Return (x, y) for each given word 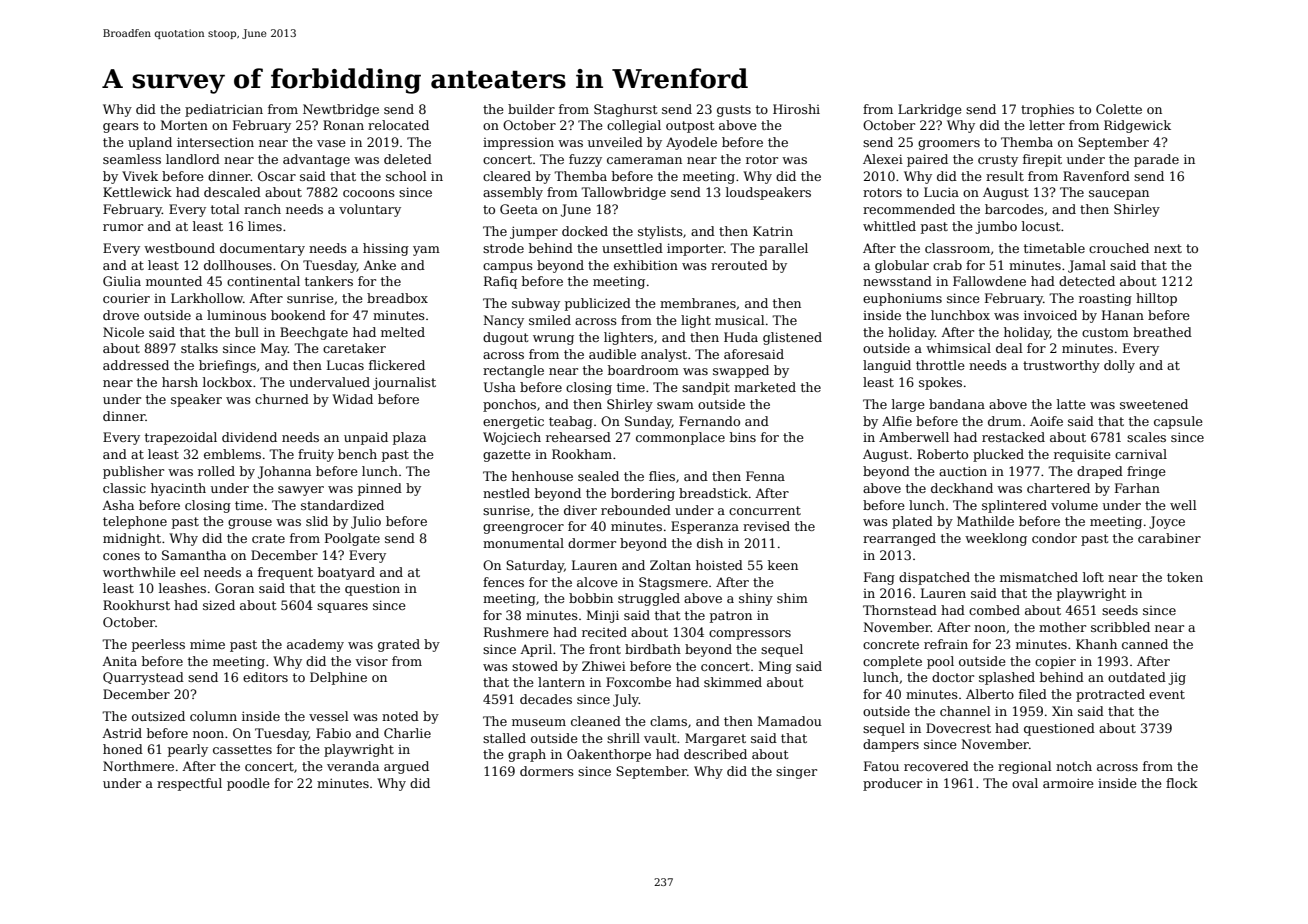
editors (265, 677)
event (1167, 694)
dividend (249, 437)
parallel (783, 249)
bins (743, 437)
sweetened (1154, 404)
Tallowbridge (623, 193)
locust (1041, 226)
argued (406, 767)
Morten (184, 125)
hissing (386, 249)
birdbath (653, 649)
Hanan (1123, 315)
